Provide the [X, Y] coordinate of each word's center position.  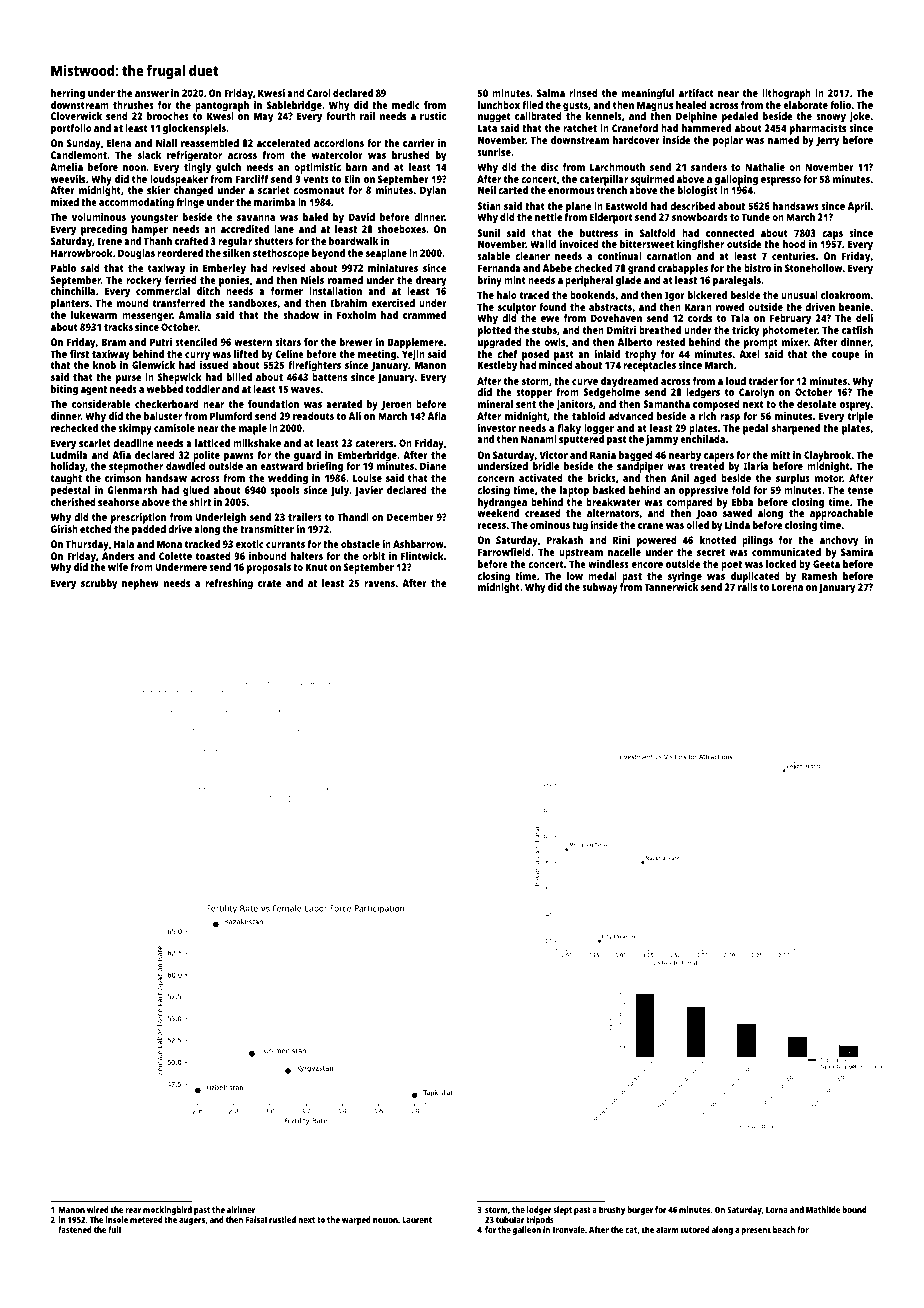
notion [385, 1219]
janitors [574, 405]
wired [98, 1209]
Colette [175, 556]
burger [640, 1210]
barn [356, 167]
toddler [203, 389]
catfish [857, 330]
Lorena [787, 587]
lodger [539, 1210]
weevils [67, 179]
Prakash [565, 540]
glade [628, 281]
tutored [695, 1229]
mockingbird [167, 1211]
